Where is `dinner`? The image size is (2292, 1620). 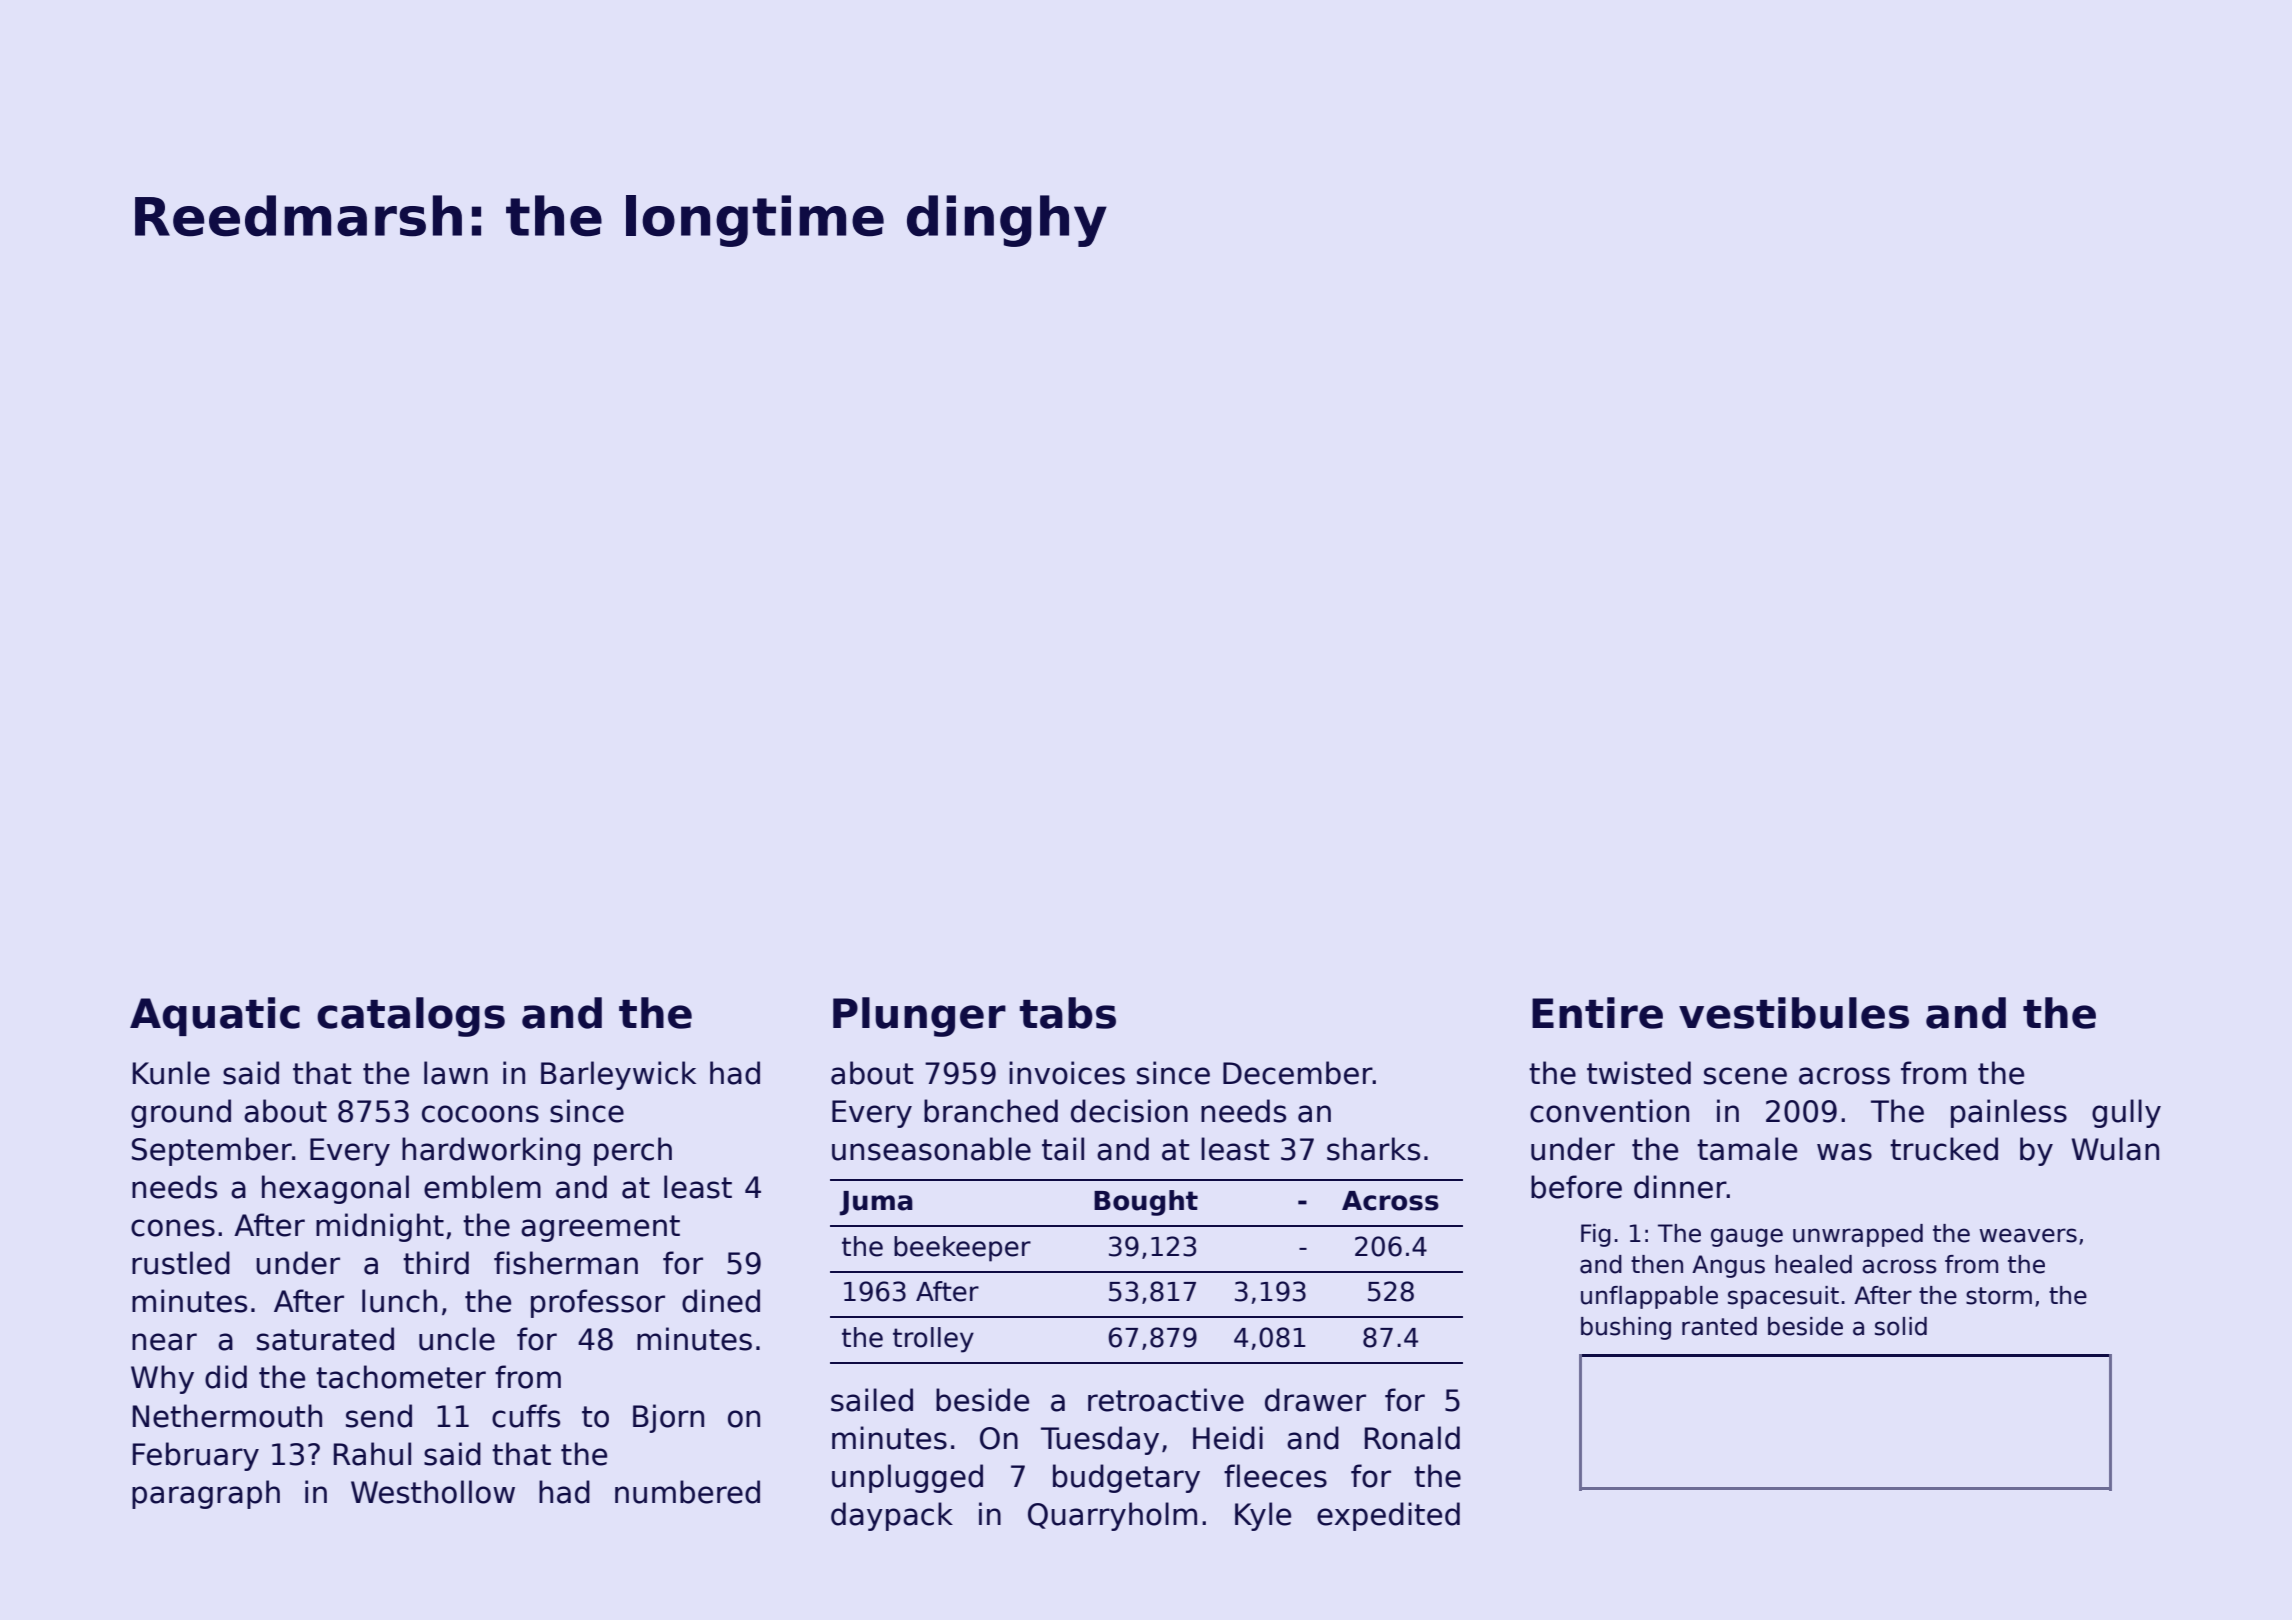
dinner is located at coordinates (1680, 1187).
